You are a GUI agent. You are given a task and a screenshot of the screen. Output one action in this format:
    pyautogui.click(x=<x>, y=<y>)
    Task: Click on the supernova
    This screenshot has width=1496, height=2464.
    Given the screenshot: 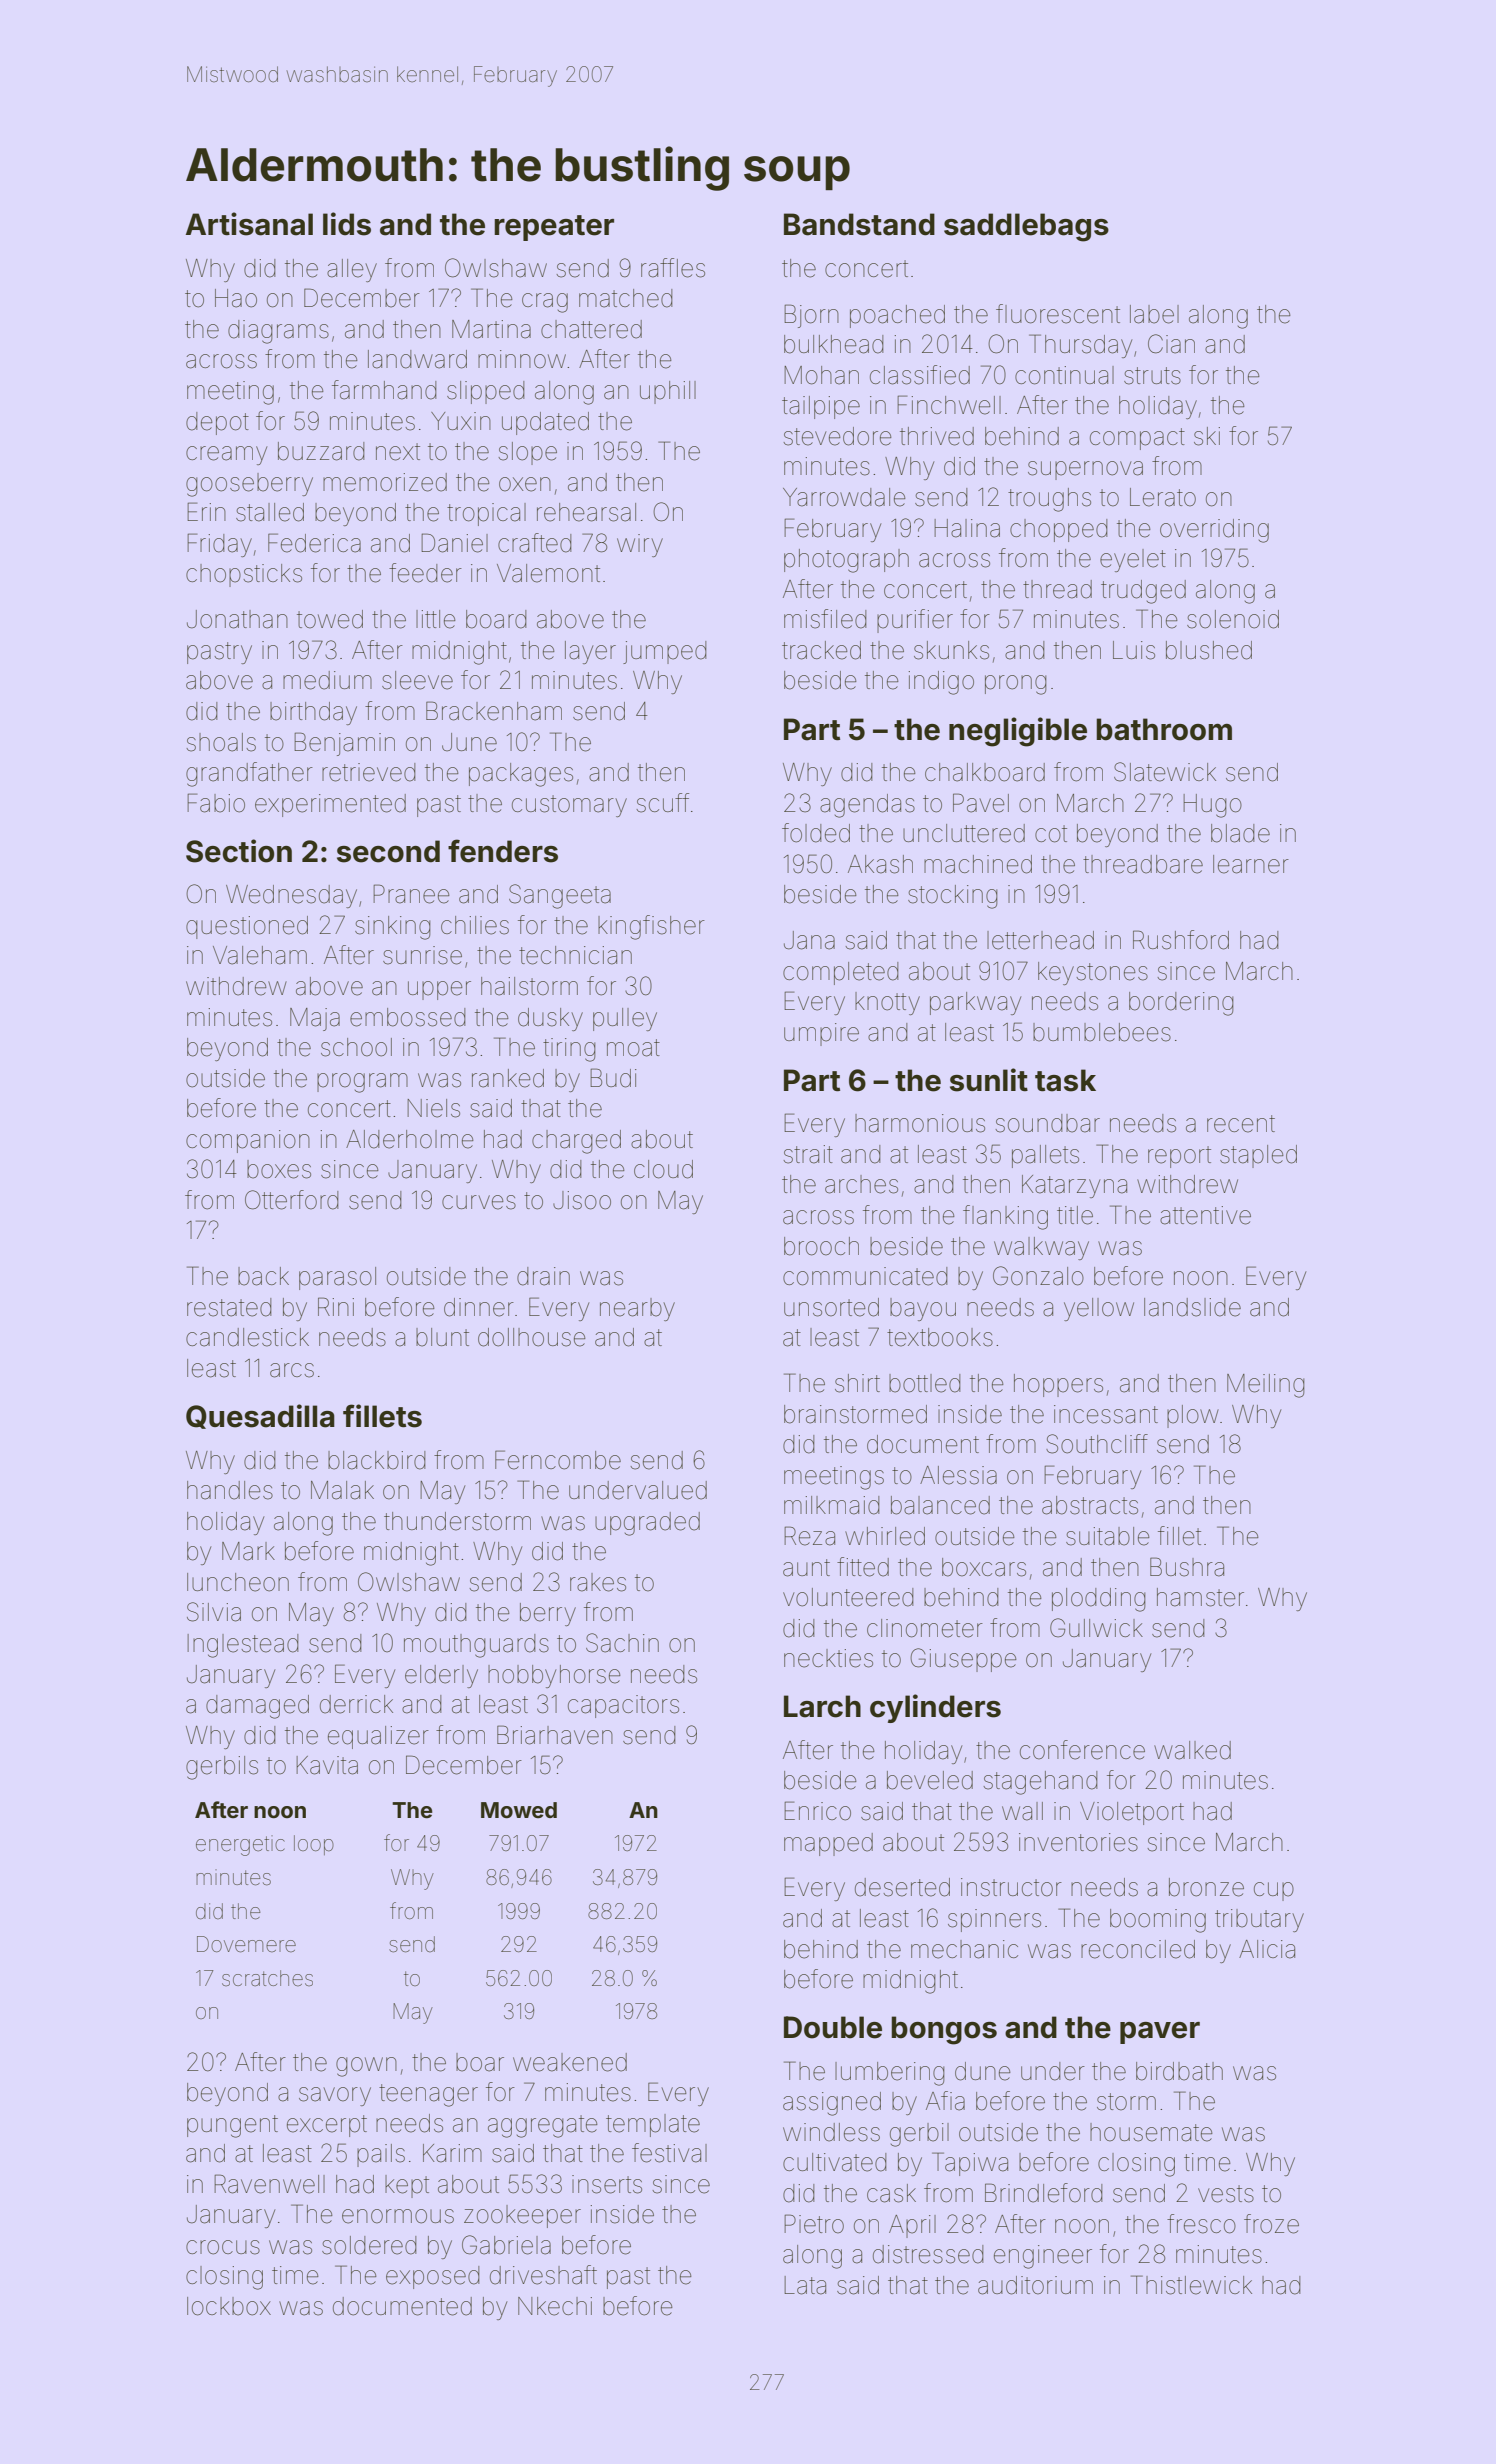 What is the action you would take?
    pyautogui.click(x=1085, y=470)
